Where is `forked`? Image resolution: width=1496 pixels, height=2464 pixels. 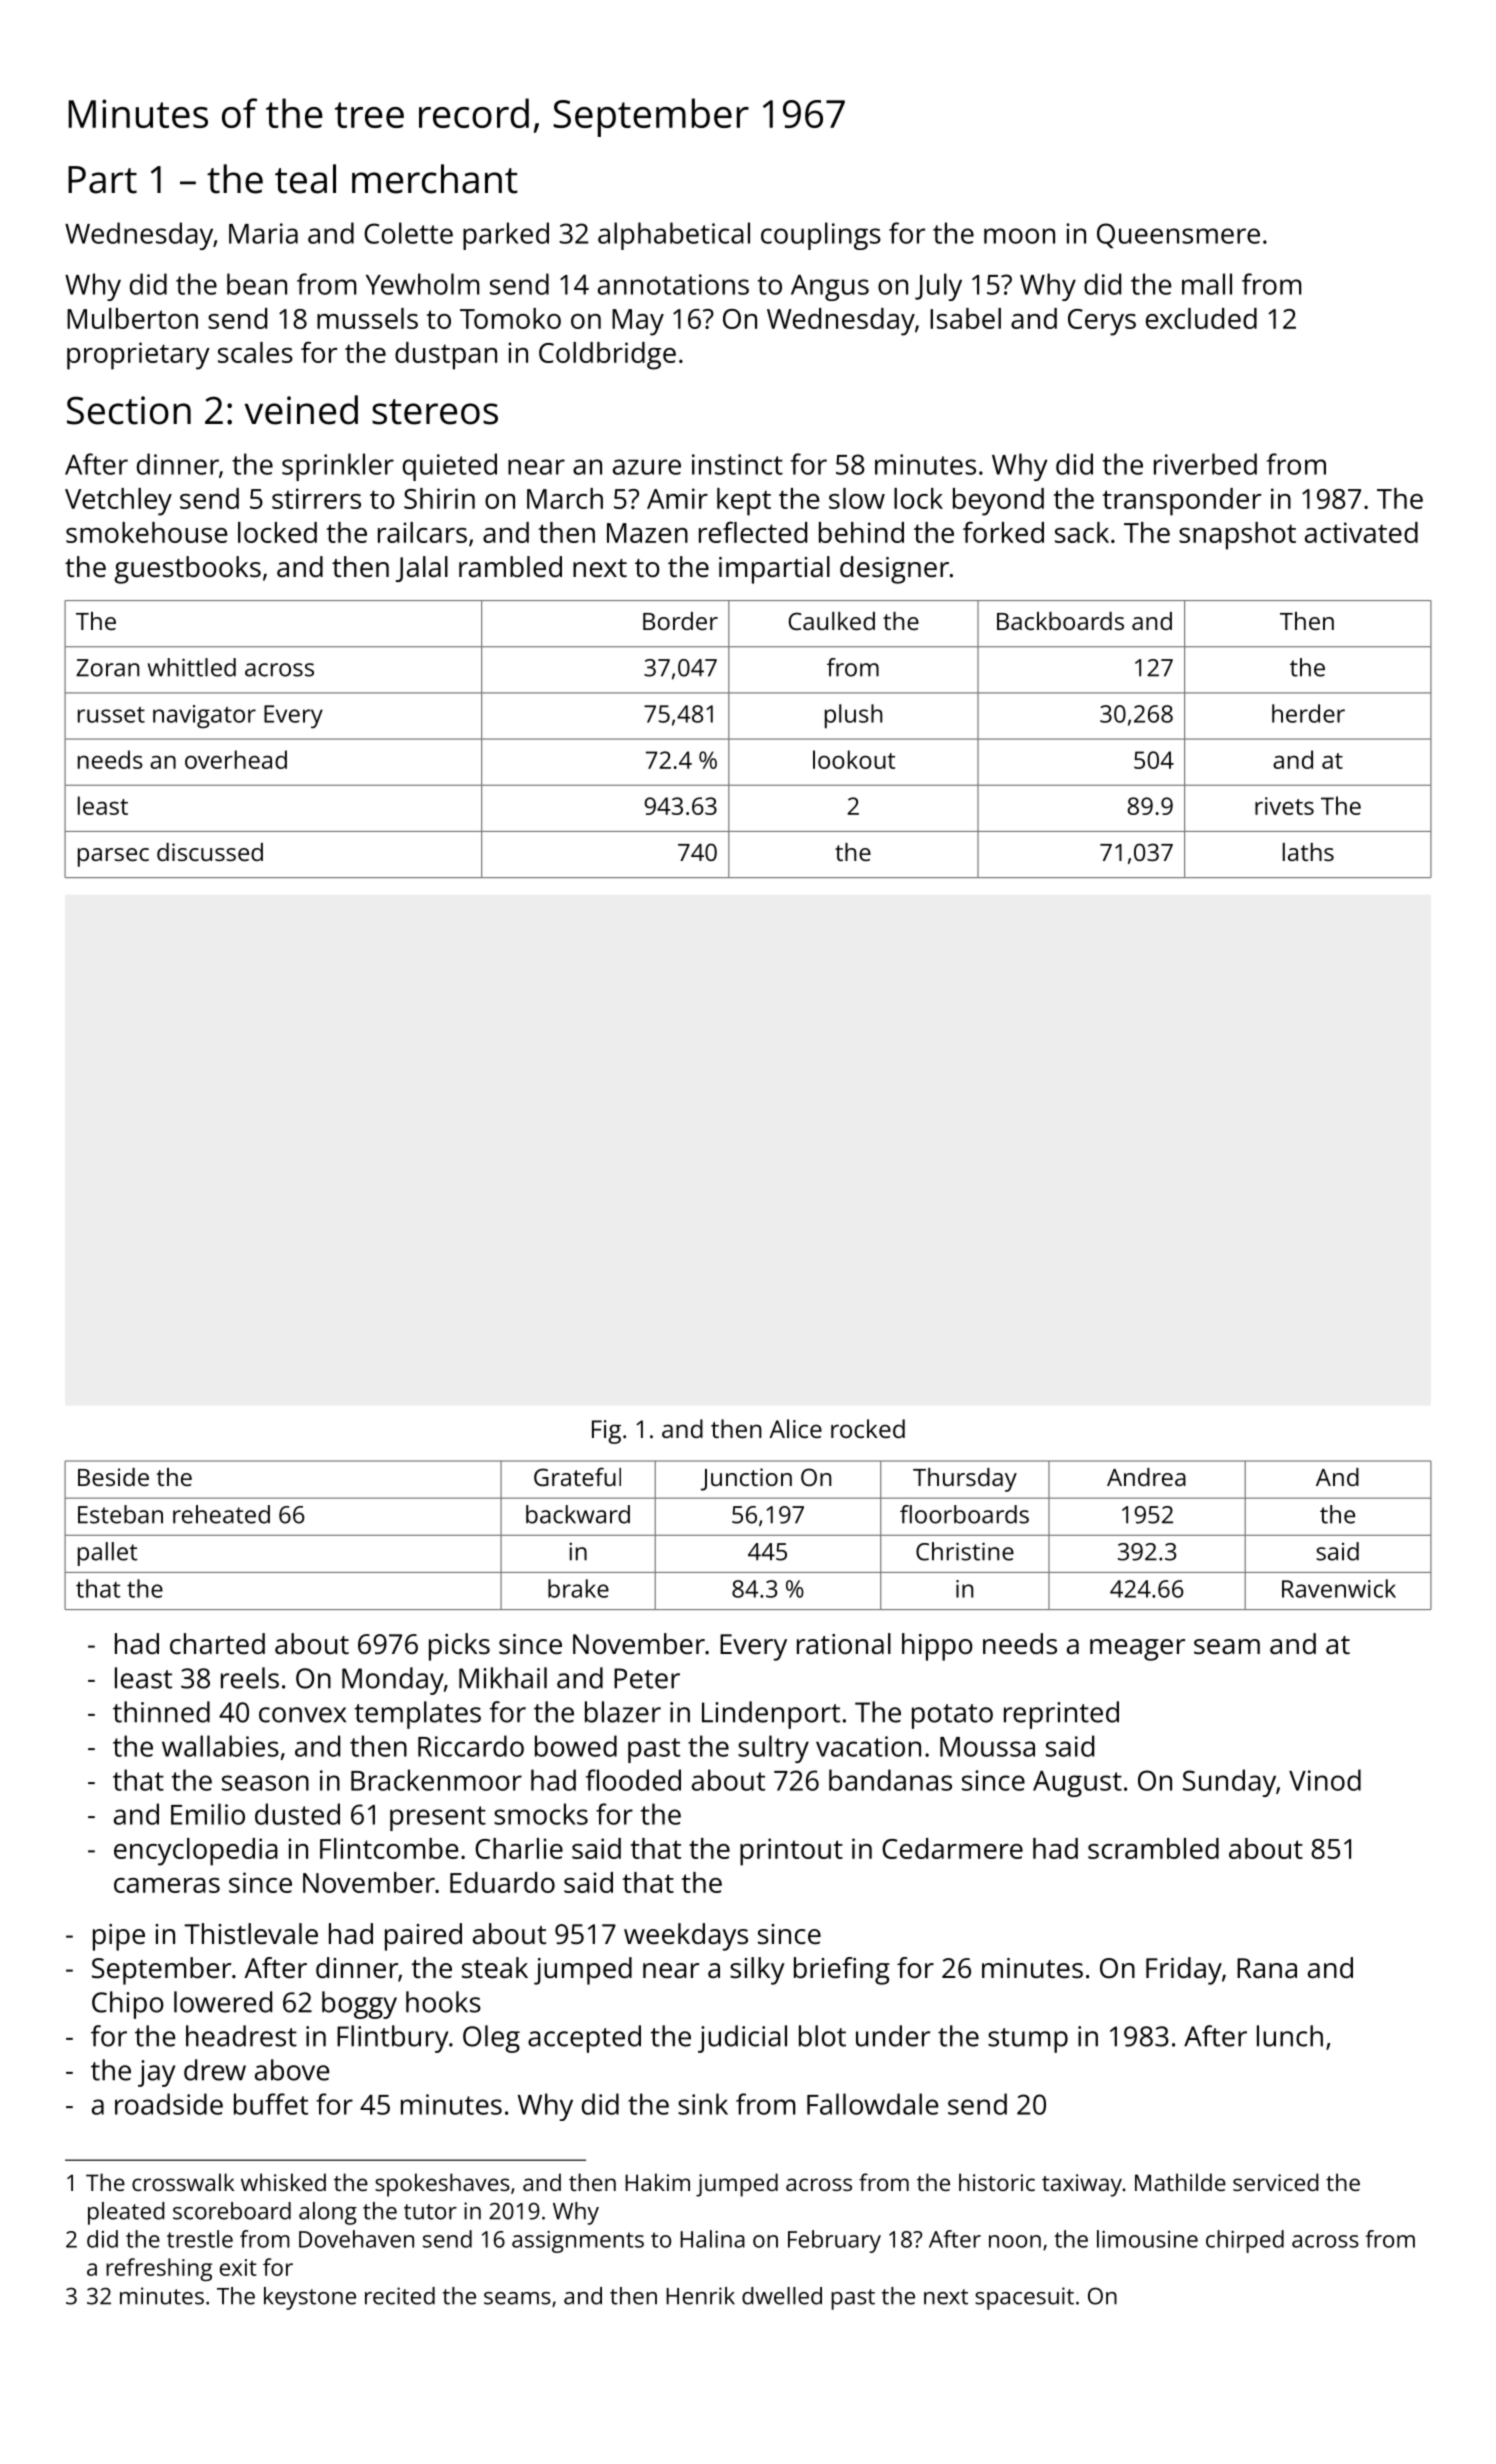
forked is located at coordinates (1003, 532).
